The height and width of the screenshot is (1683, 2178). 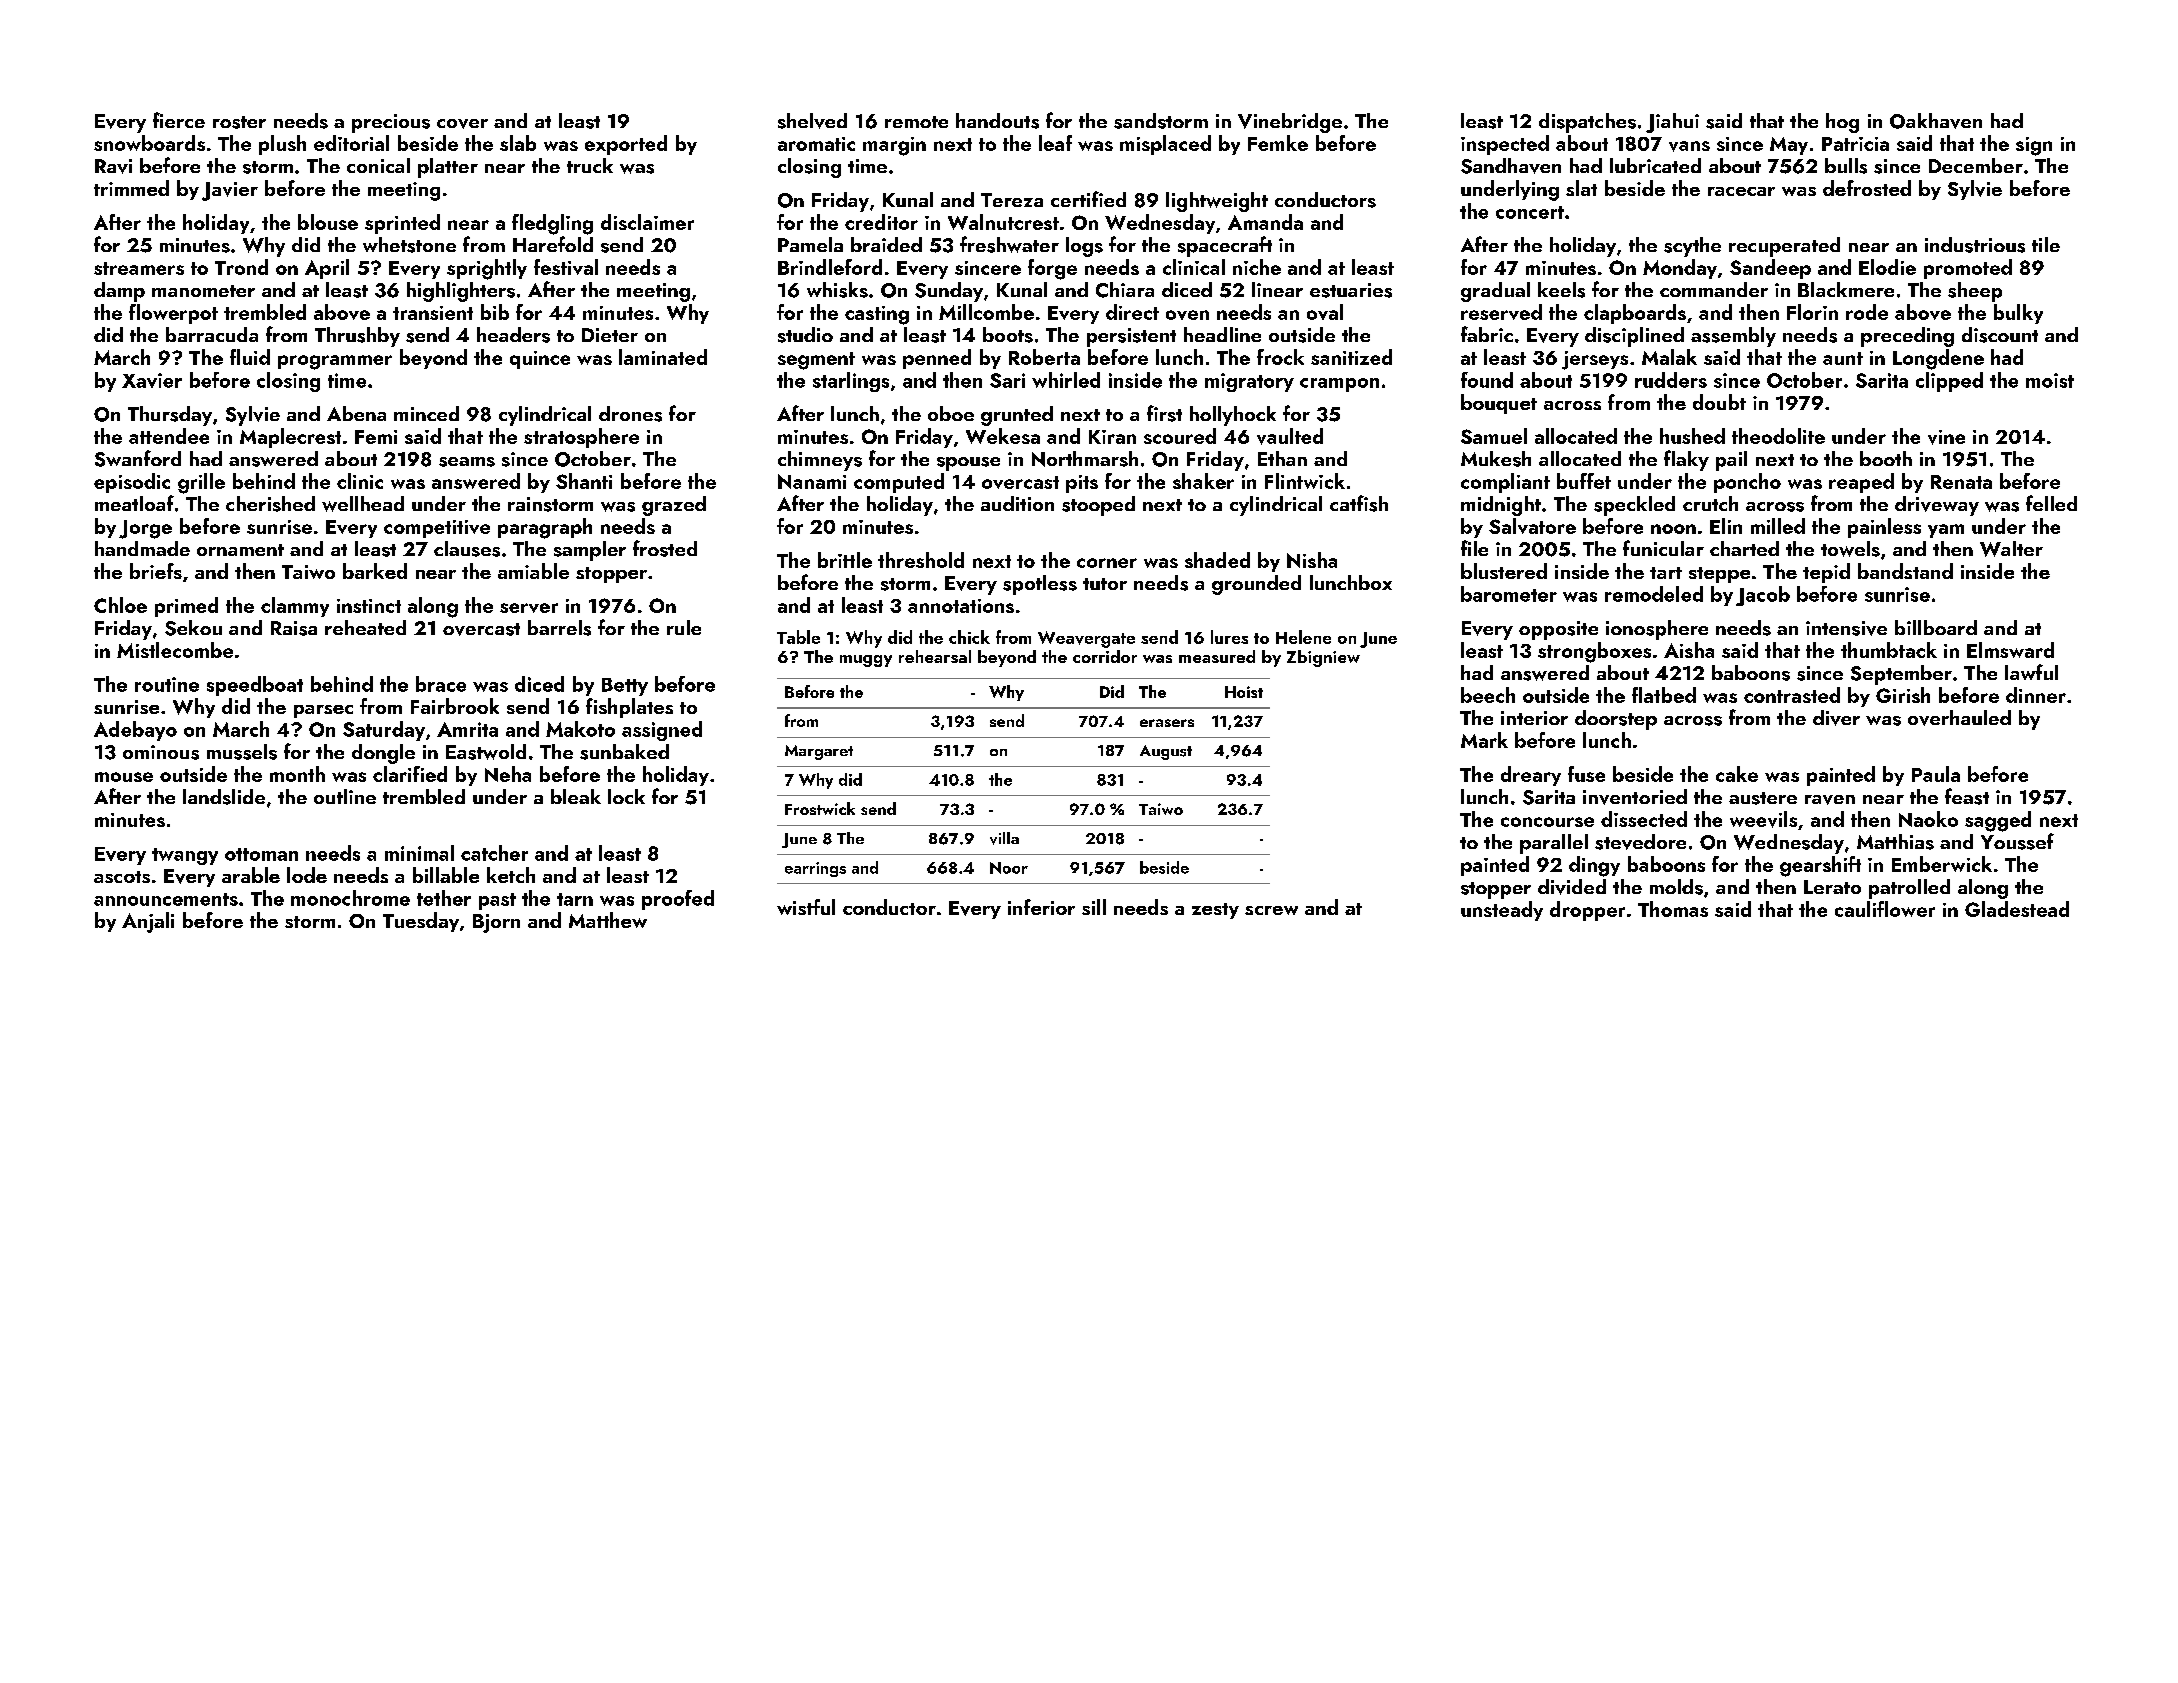 I want to click on whisks, so click(x=837, y=290).
